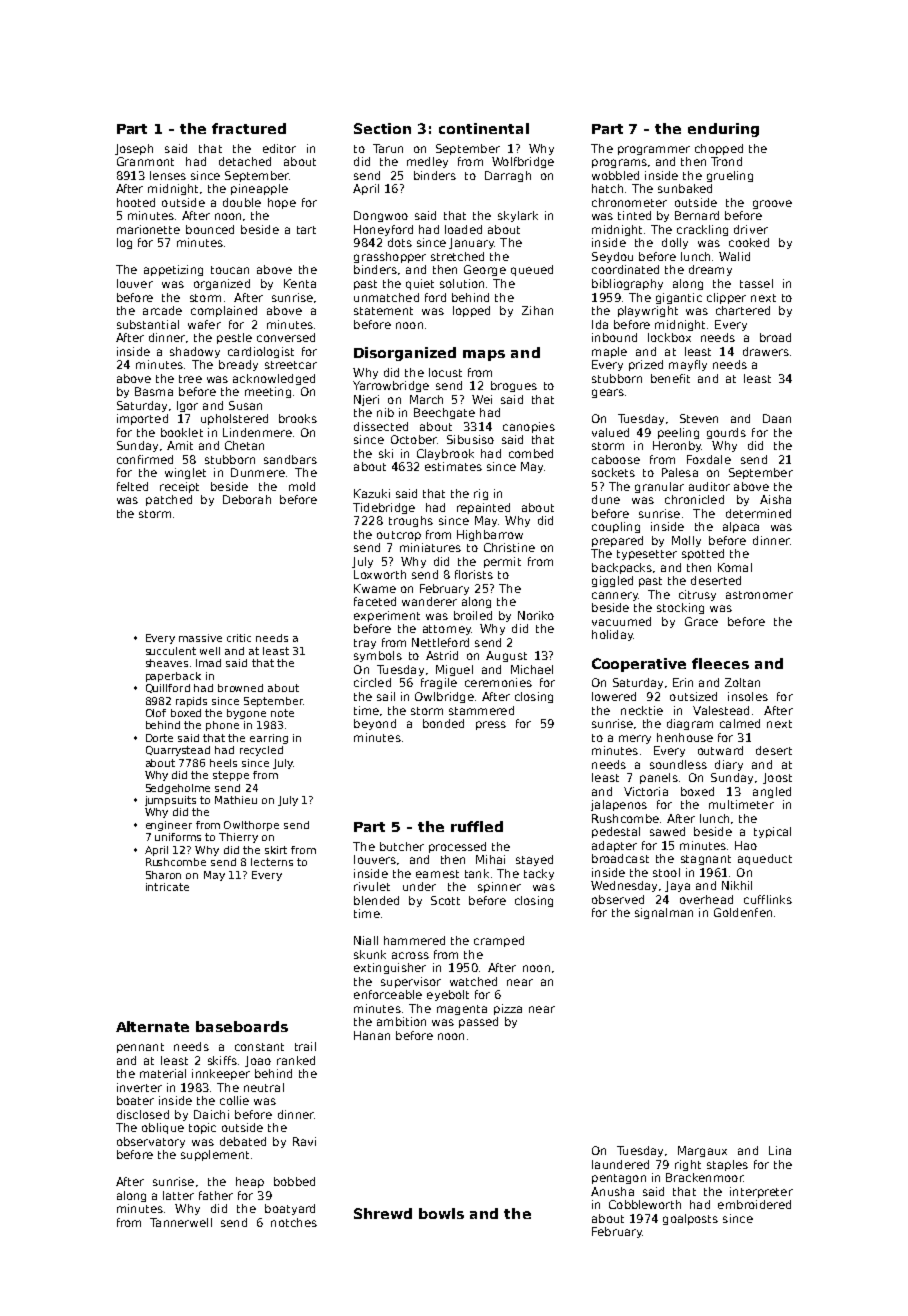 This screenshot has height=1316, width=908. What do you see at coordinates (279, 148) in the screenshot?
I see `editor` at bounding box center [279, 148].
